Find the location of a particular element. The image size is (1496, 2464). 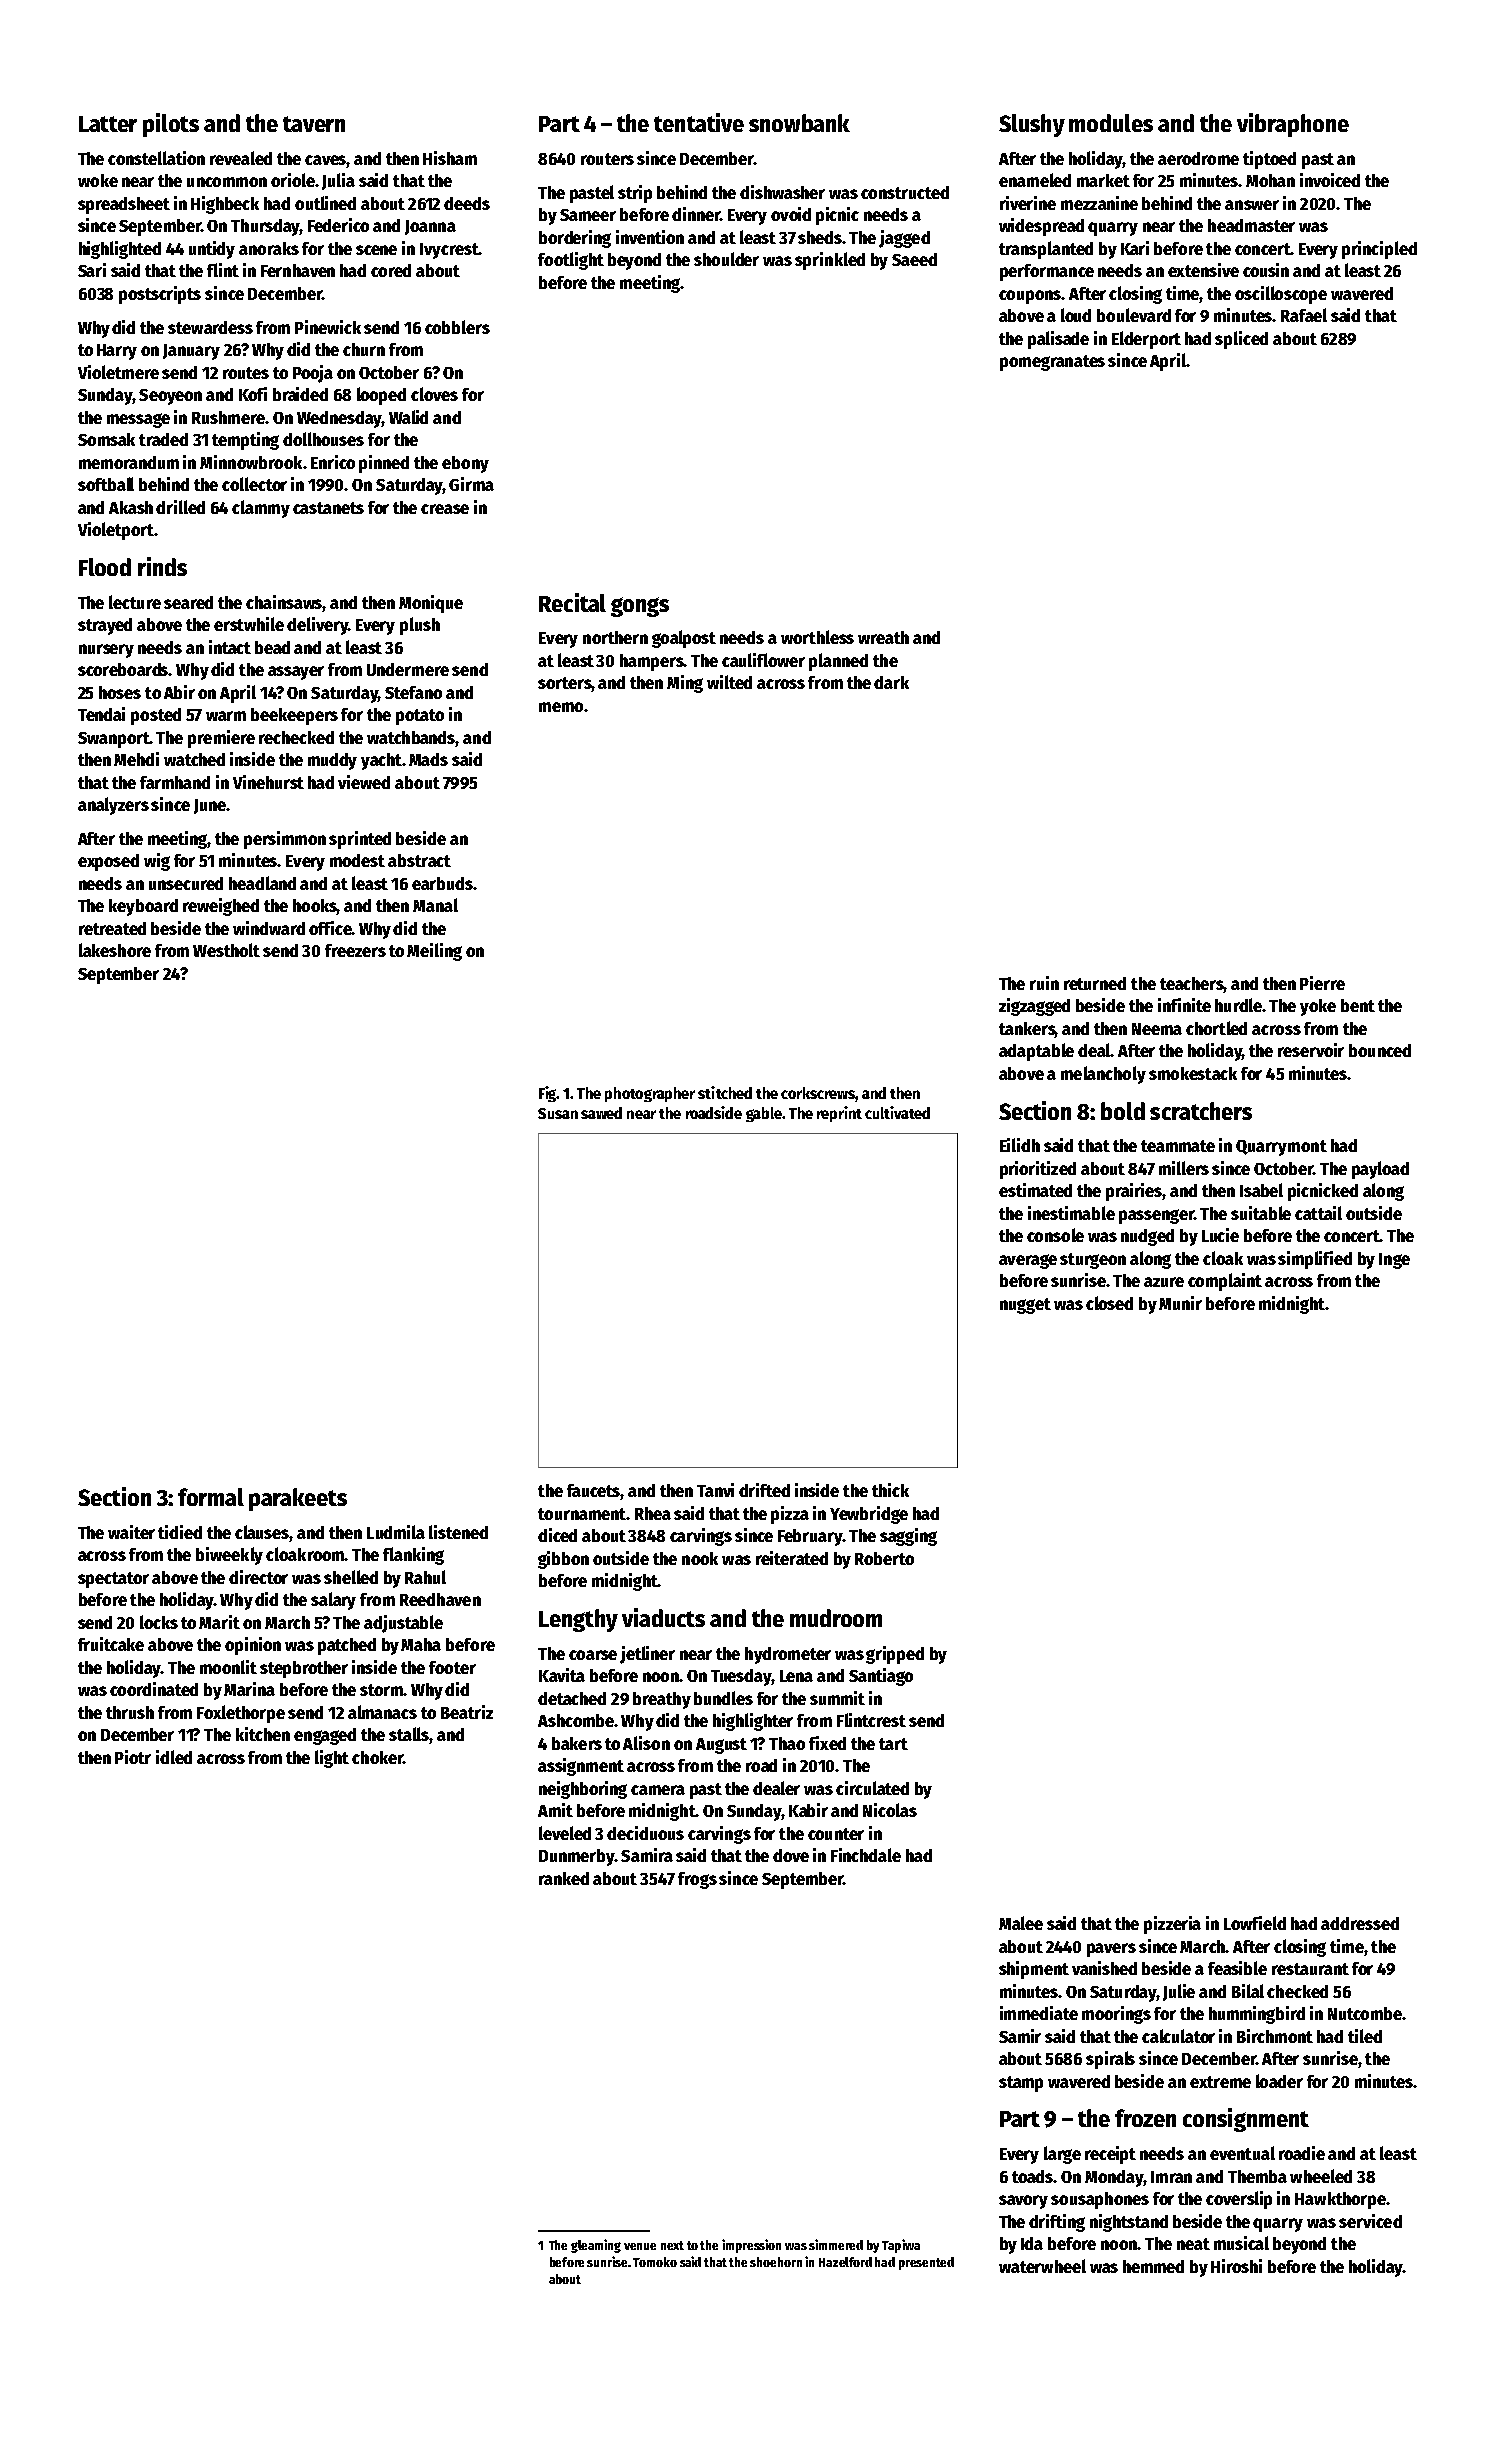

formal is located at coordinates (211, 1497).
